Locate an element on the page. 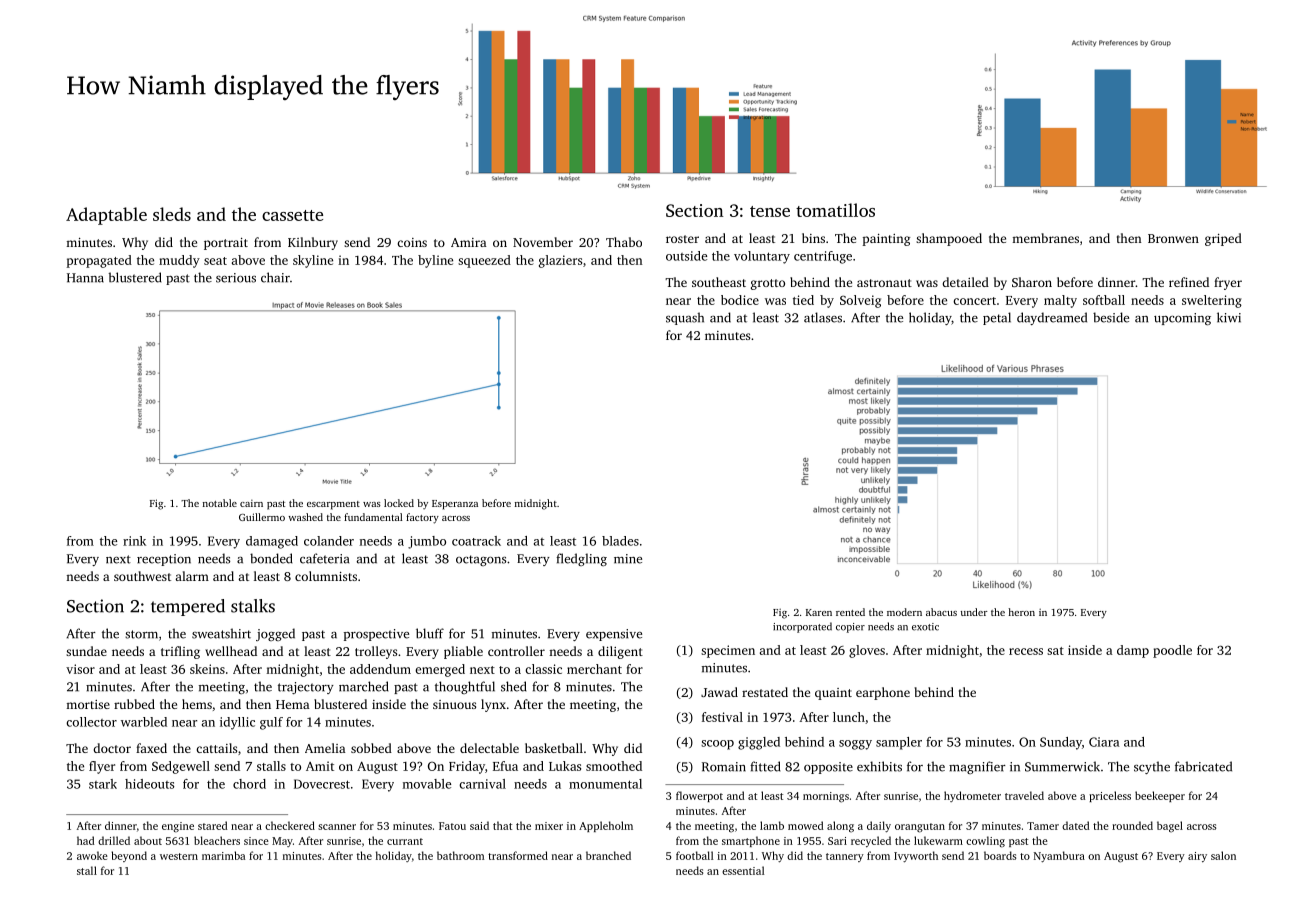 The image size is (1308, 924). damp is located at coordinates (1133, 651).
